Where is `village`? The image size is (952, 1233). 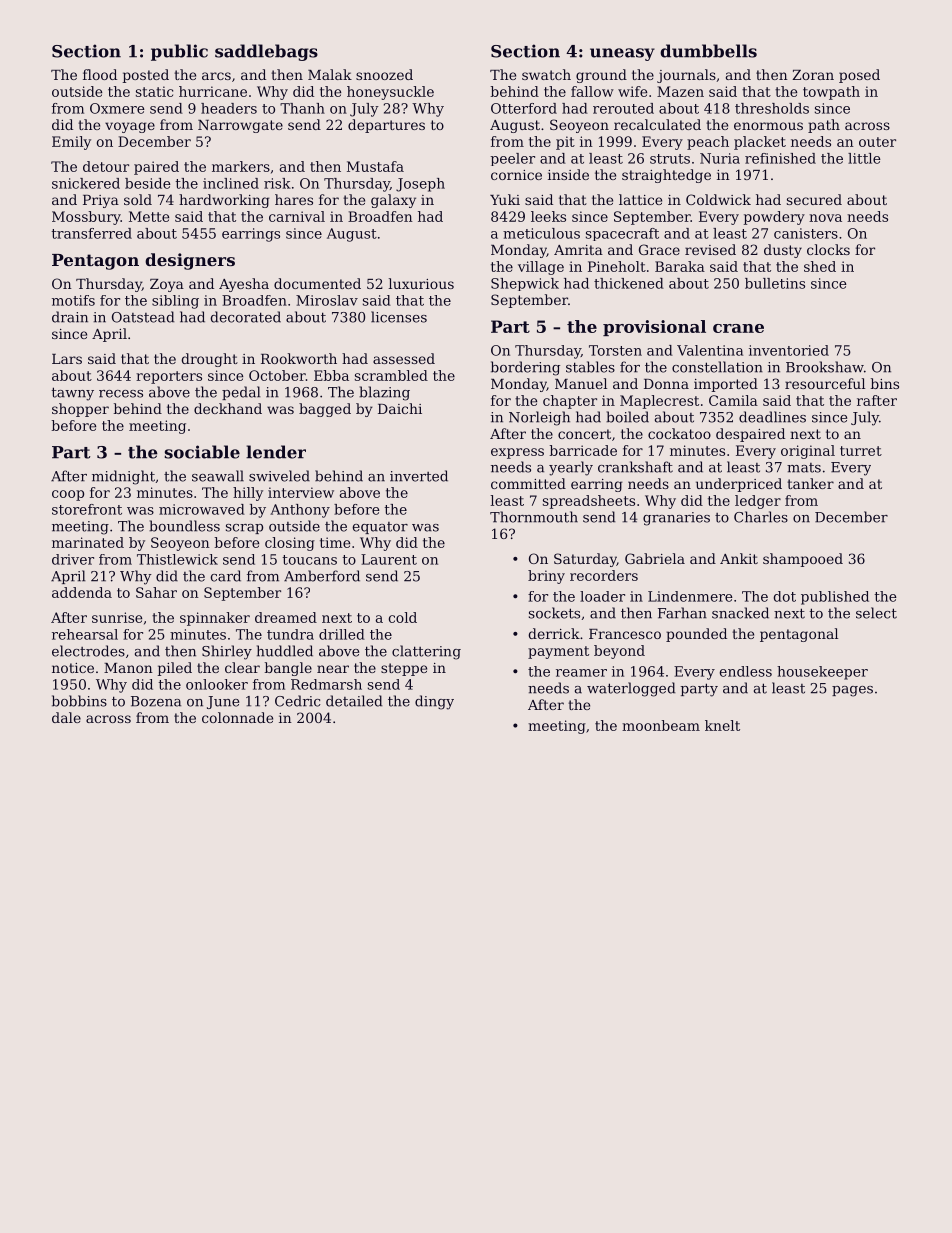
village is located at coordinates (541, 268).
